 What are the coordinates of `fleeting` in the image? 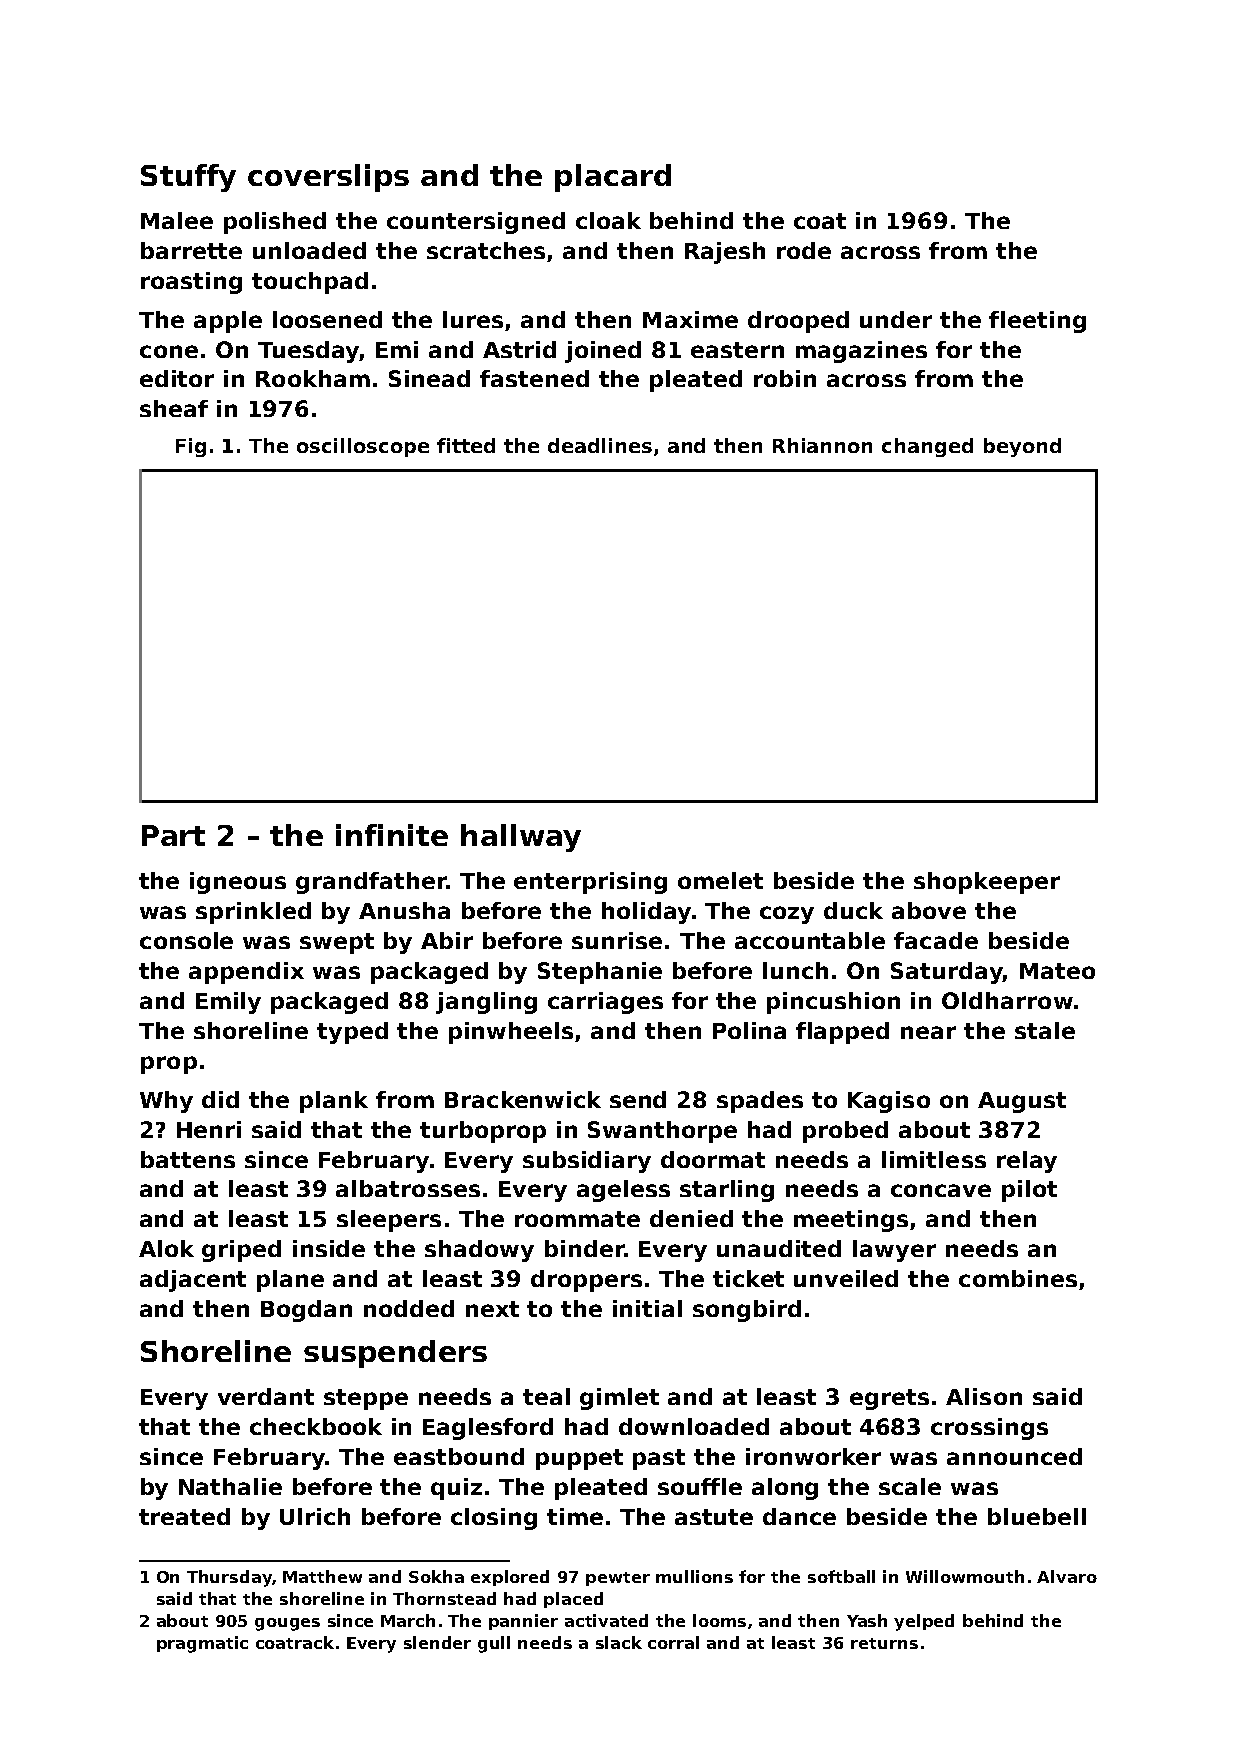 It's located at (1037, 322).
